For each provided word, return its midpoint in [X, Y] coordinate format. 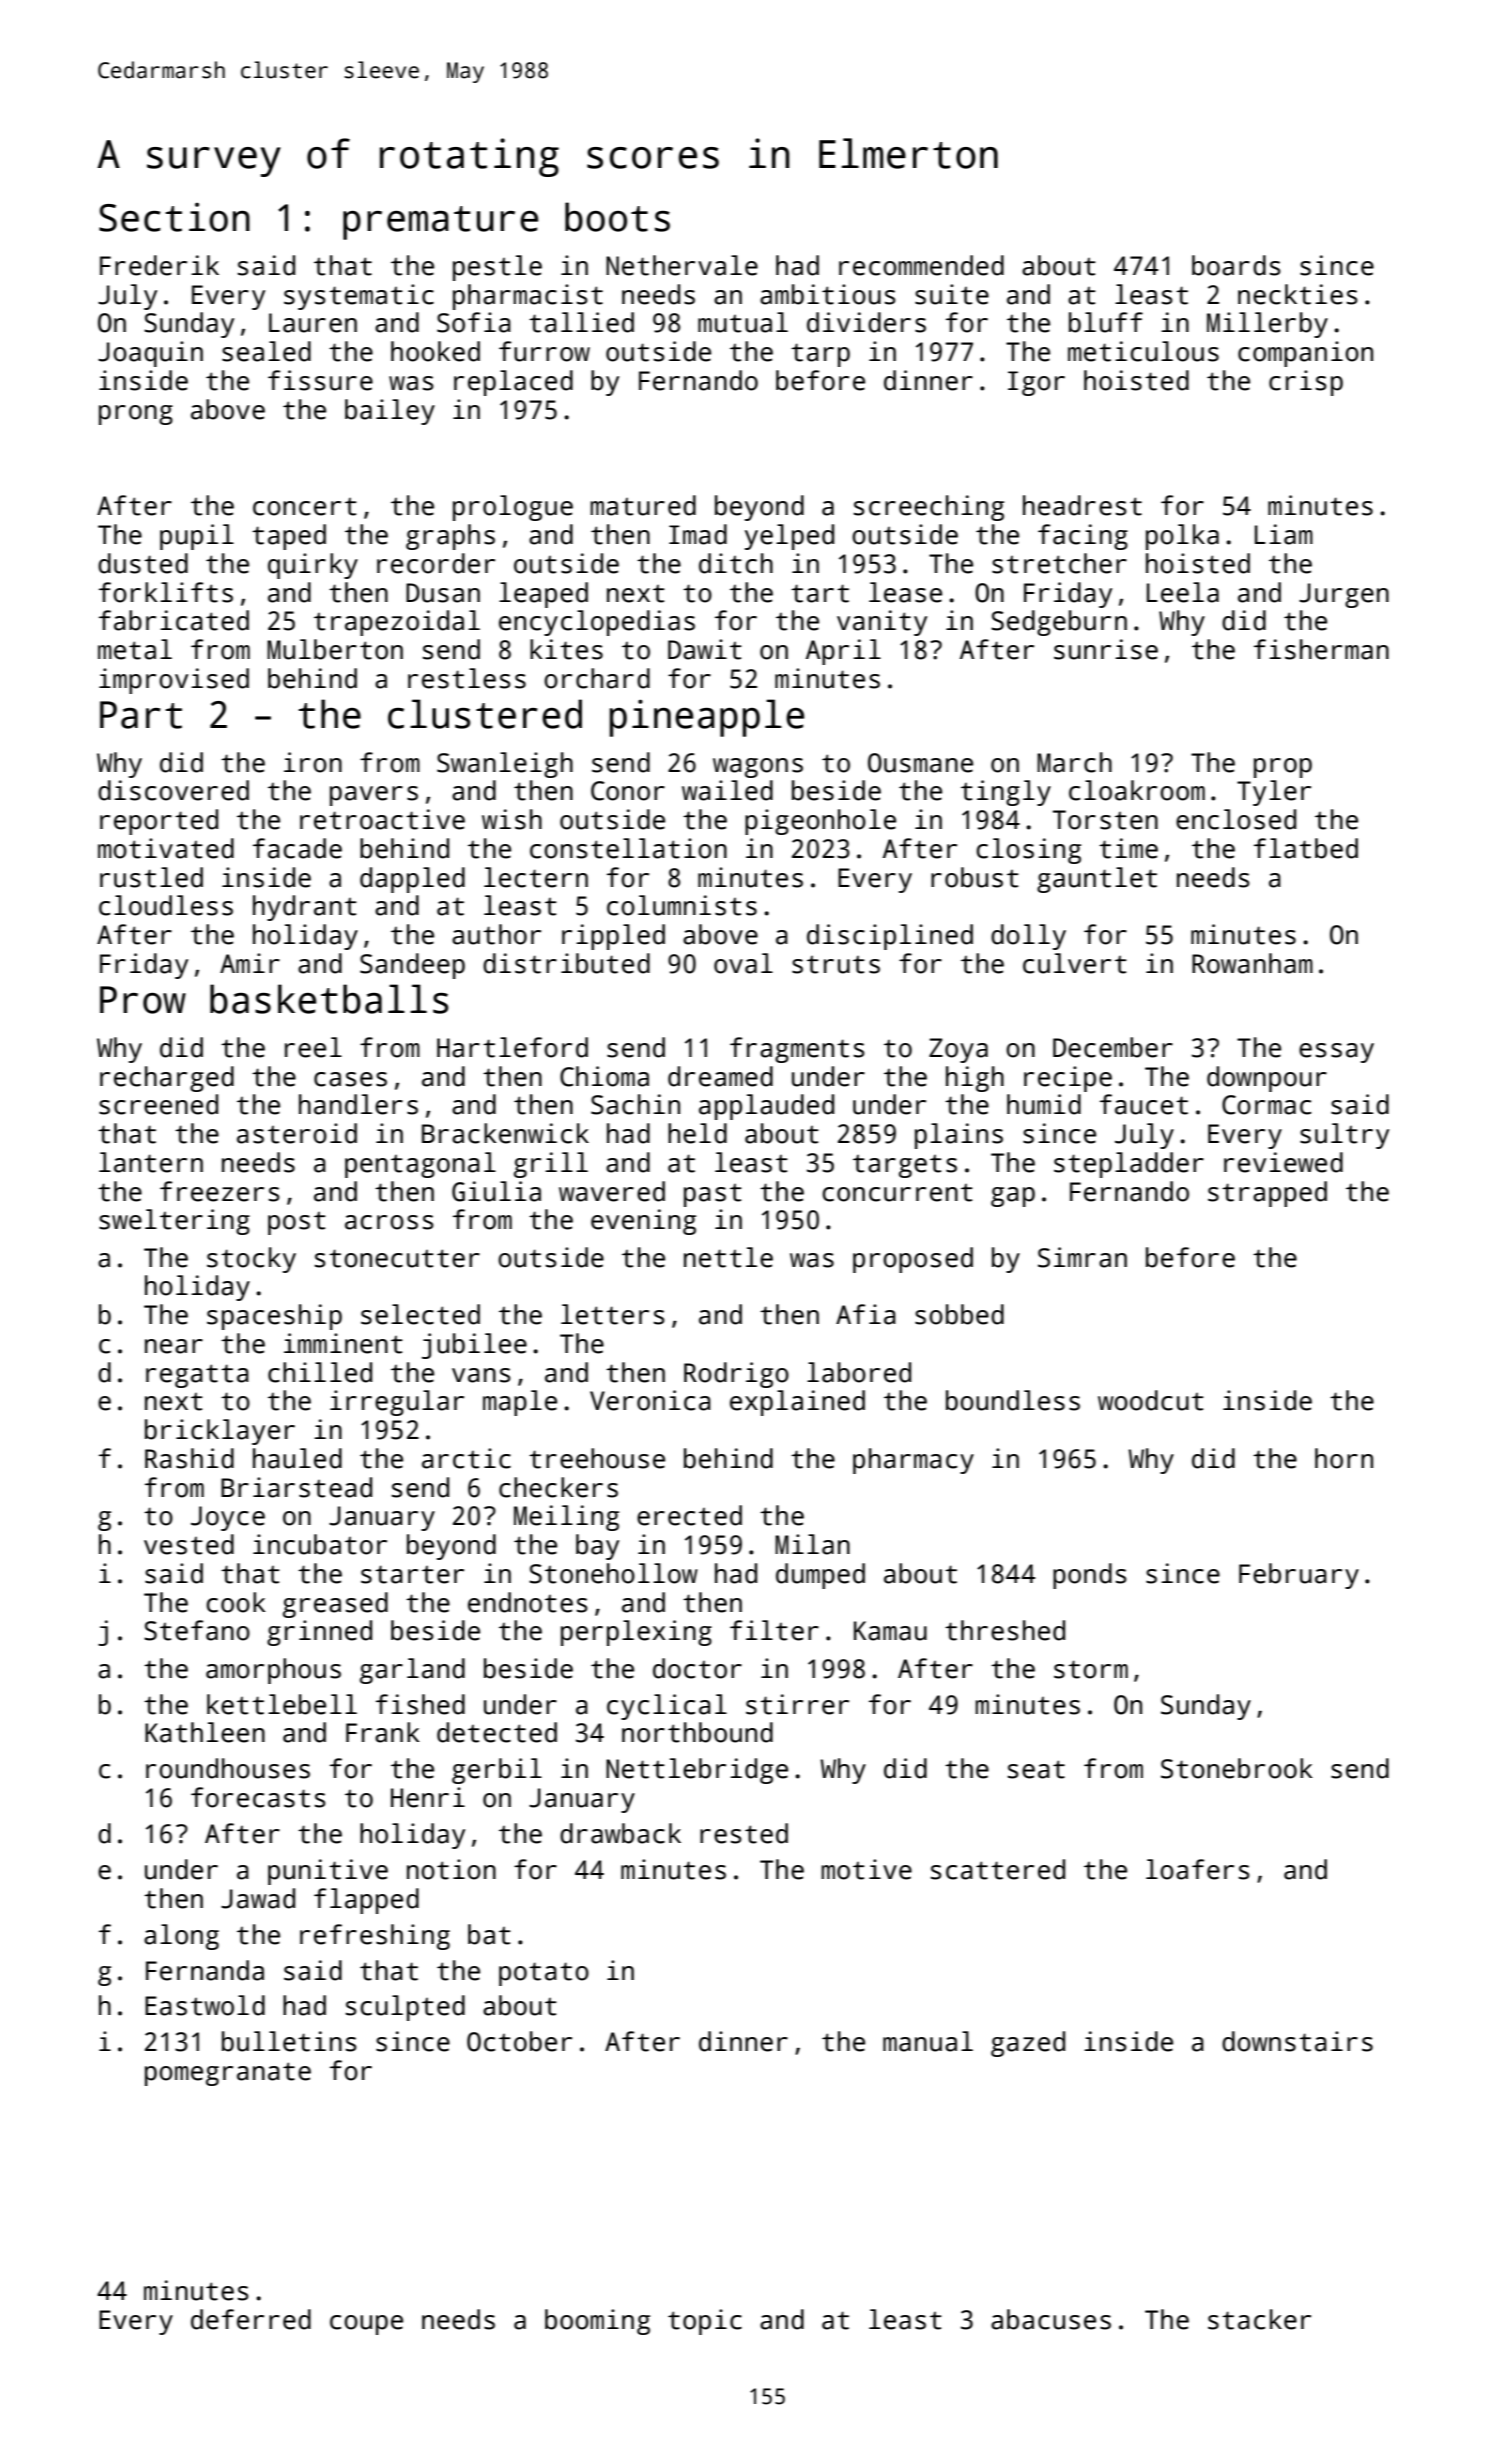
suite [952, 294]
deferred [251, 2319]
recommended [921, 265]
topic [705, 2322]
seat [1036, 1769]
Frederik [159, 265]
